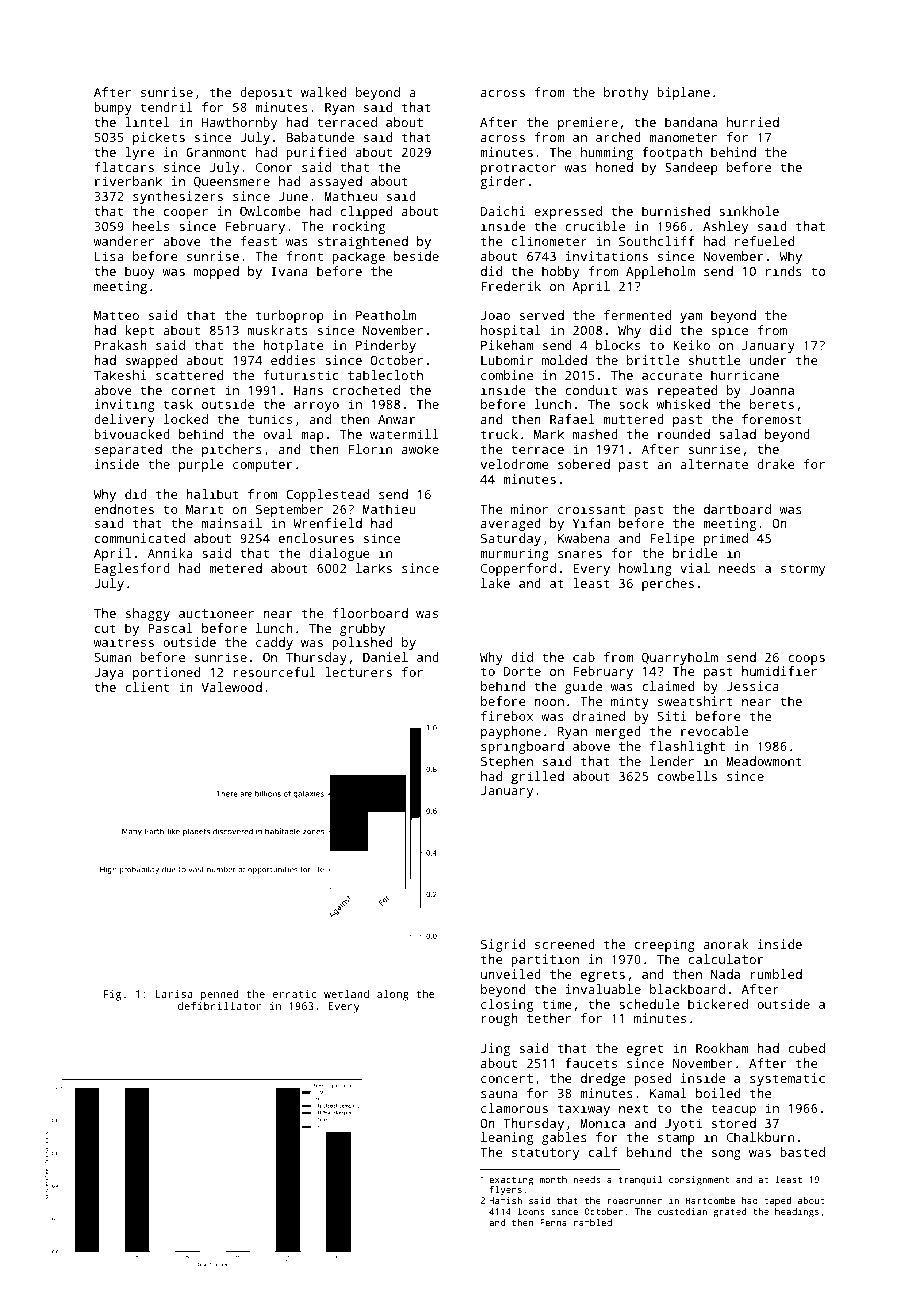 Image resolution: width=924 pixels, height=1308 pixels. Describe the element at coordinates (753, 686) in the screenshot. I see `Jessica` at that location.
